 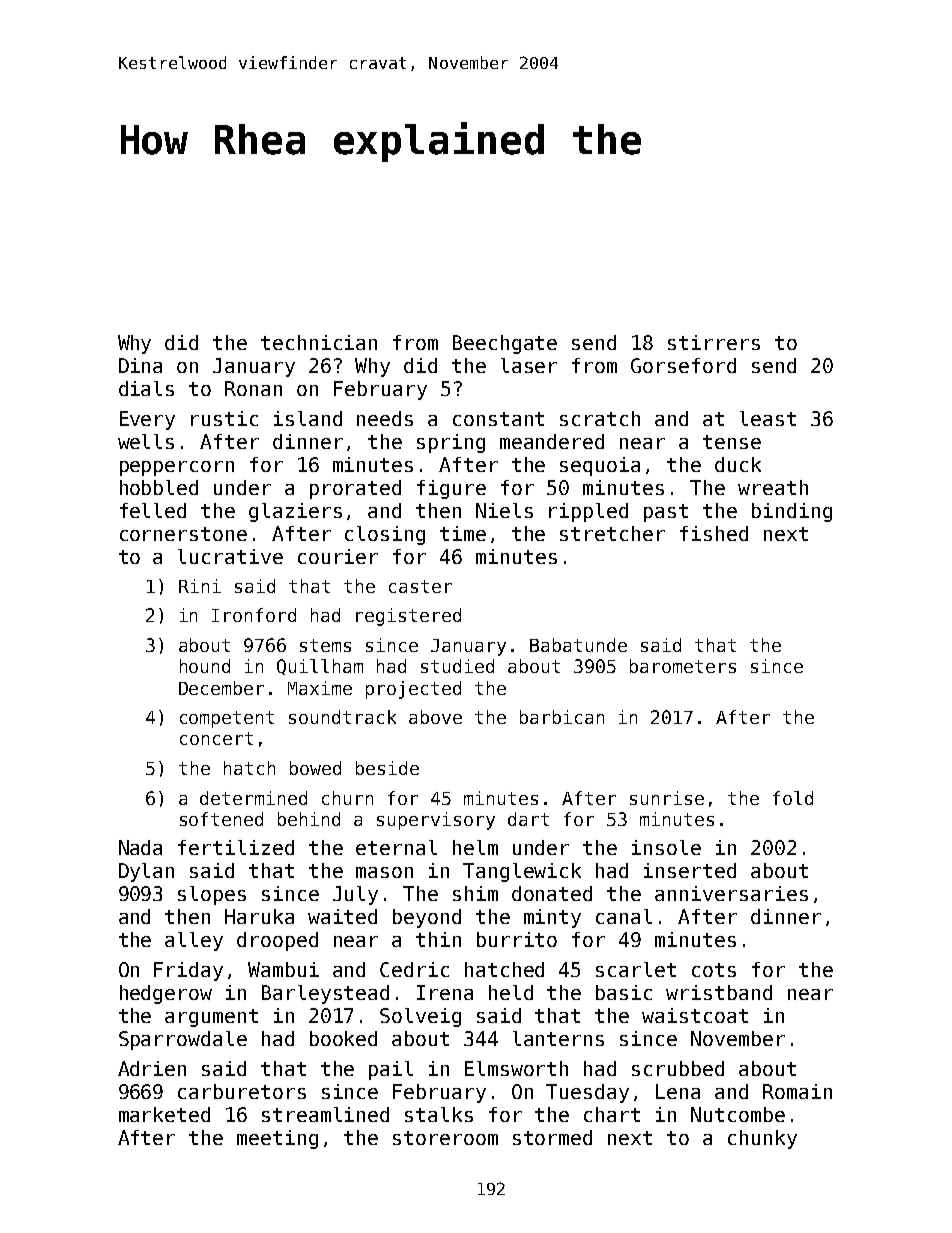 What do you see at coordinates (714, 533) in the image?
I see `fished` at bounding box center [714, 533].
